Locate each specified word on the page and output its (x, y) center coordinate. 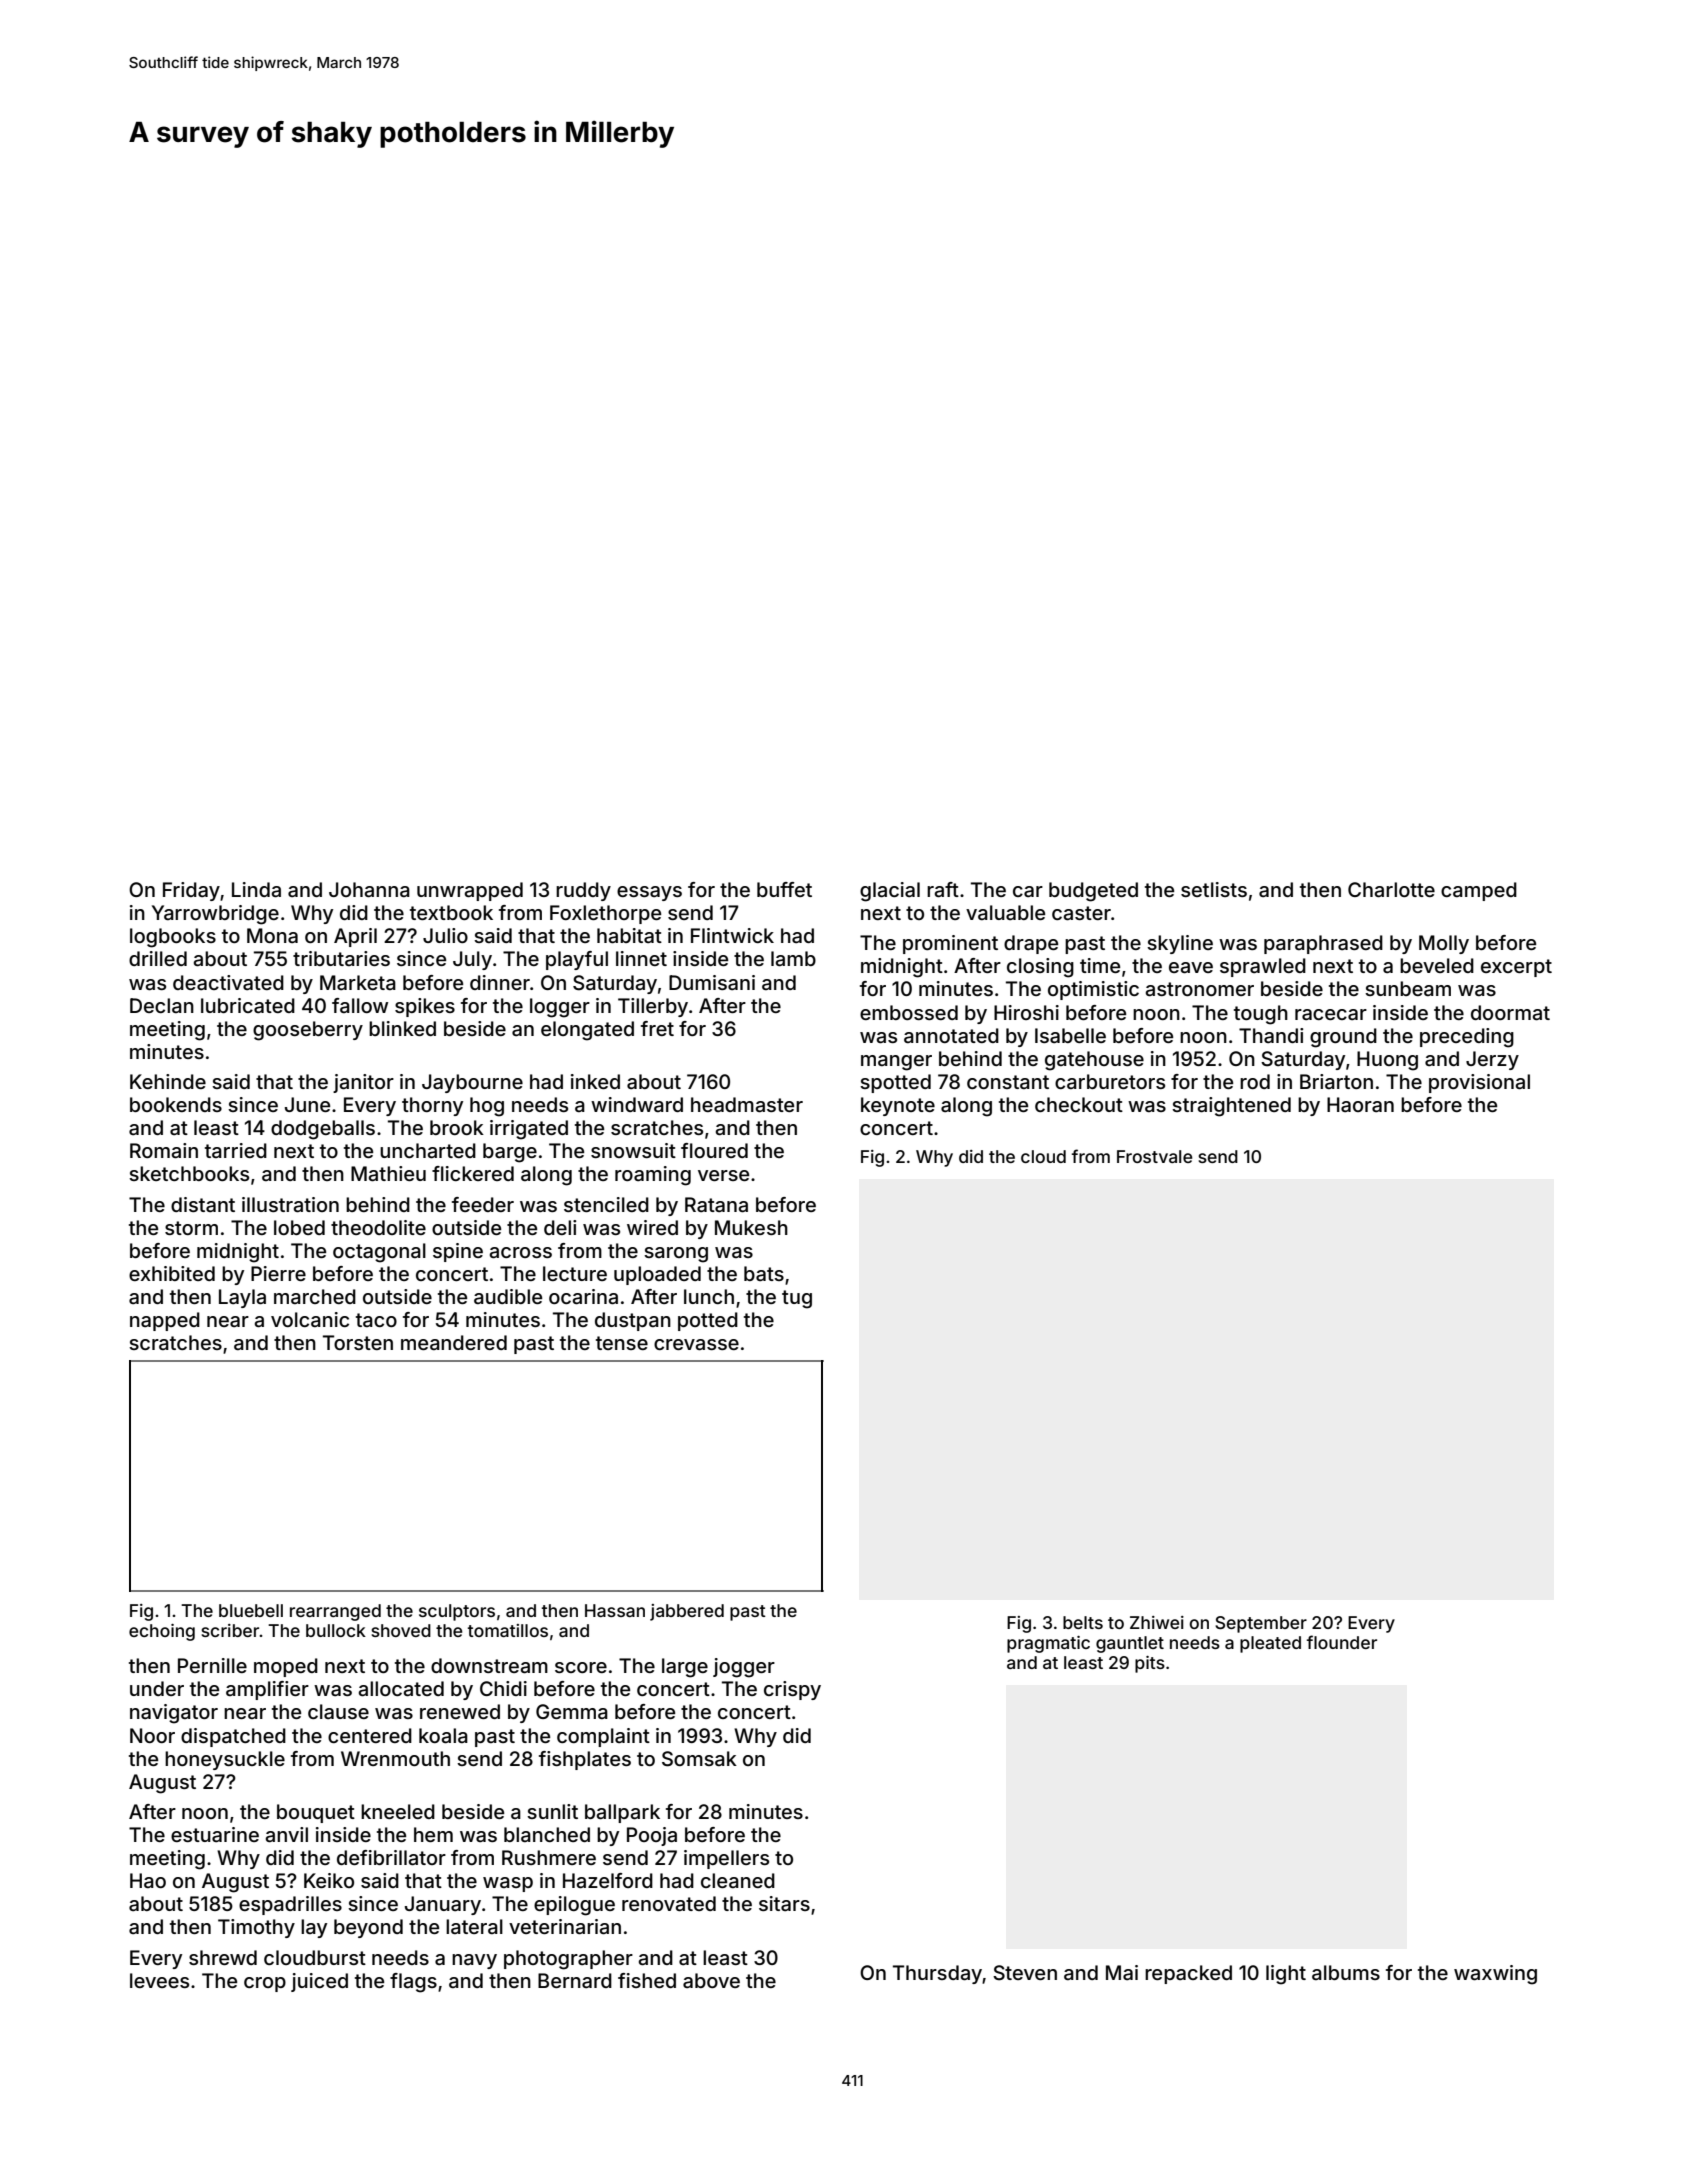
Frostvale (1154, 1156)
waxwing (1495, 1975)
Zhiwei (1157, 1622)
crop (265, 1984)
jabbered (687, 1612)
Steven (1025, 1973)
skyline (1180, 944)
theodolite (378, 1227)
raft (943, 890)
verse (723, 1175)
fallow (360, 1005)
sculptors (457, 1612)
